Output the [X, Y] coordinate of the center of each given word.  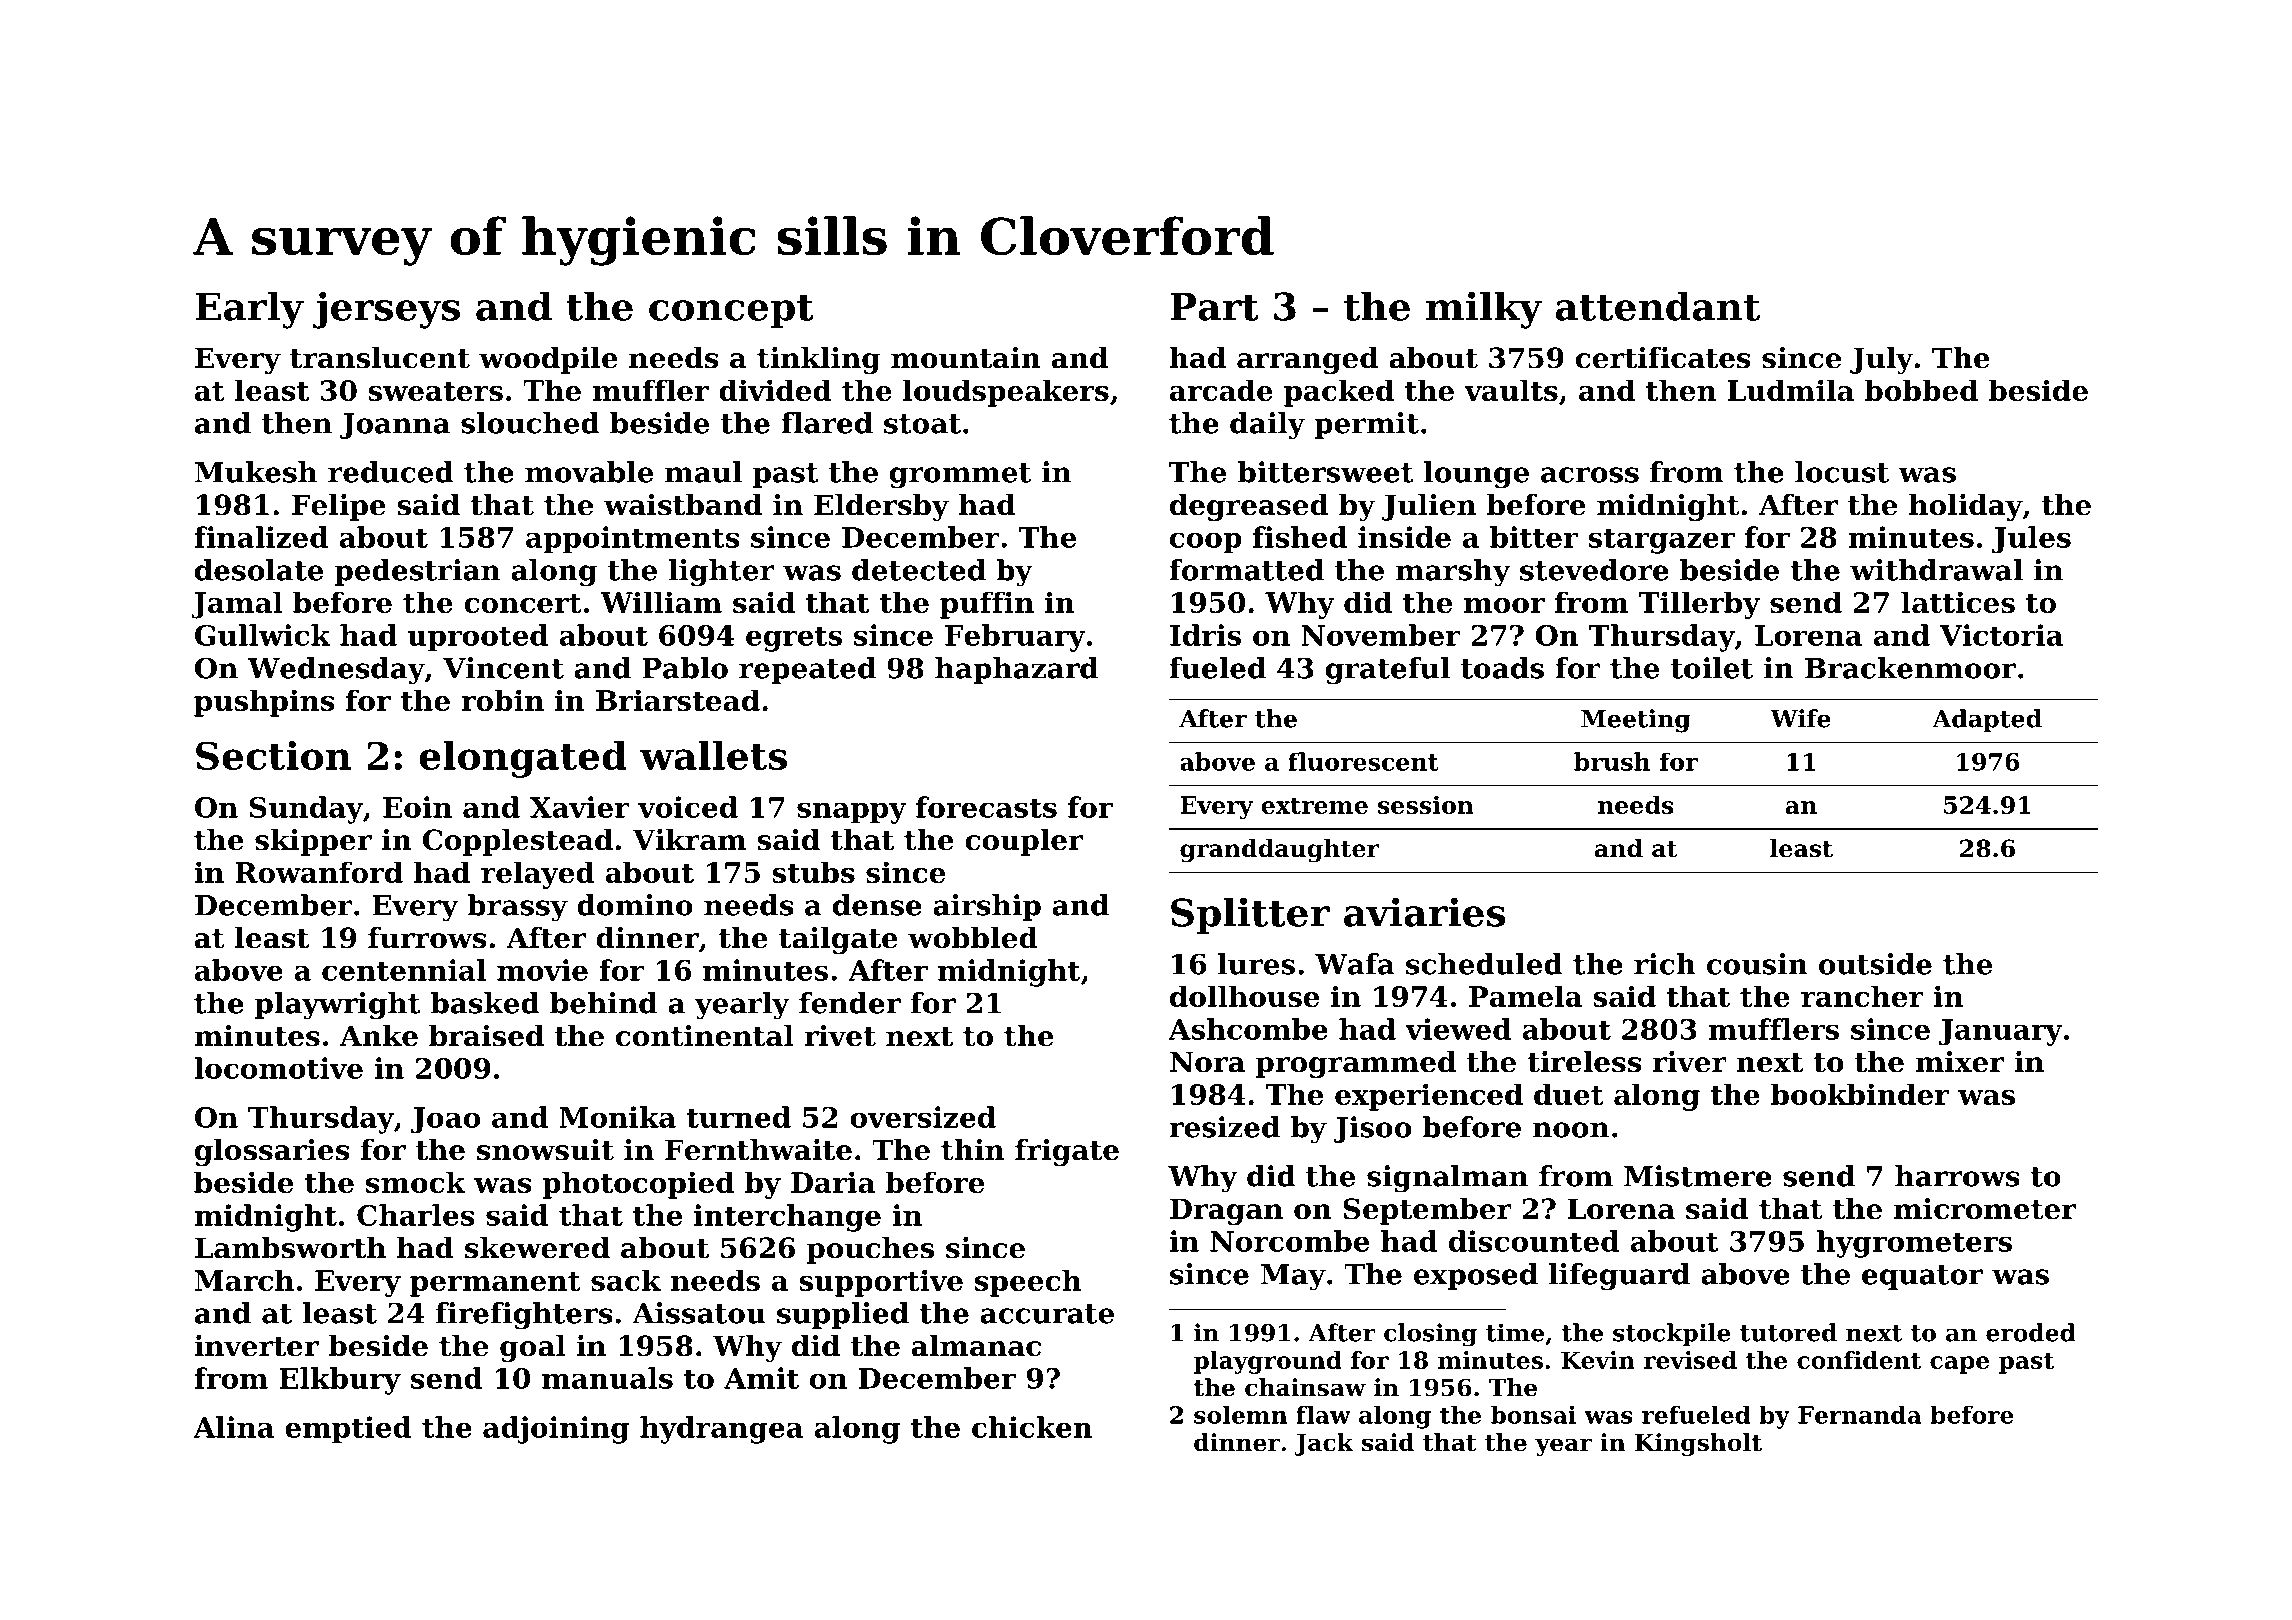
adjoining [556, 1430]
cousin [1757, 964]
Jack [1324, 1444]
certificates [1663, 358]
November [1380, 635]
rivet [840, 1036]
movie [542, 970]
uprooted [477, 638]
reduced [391, 472]
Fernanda [1860, 1415]
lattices [1958, 602]
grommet [960, 476]
